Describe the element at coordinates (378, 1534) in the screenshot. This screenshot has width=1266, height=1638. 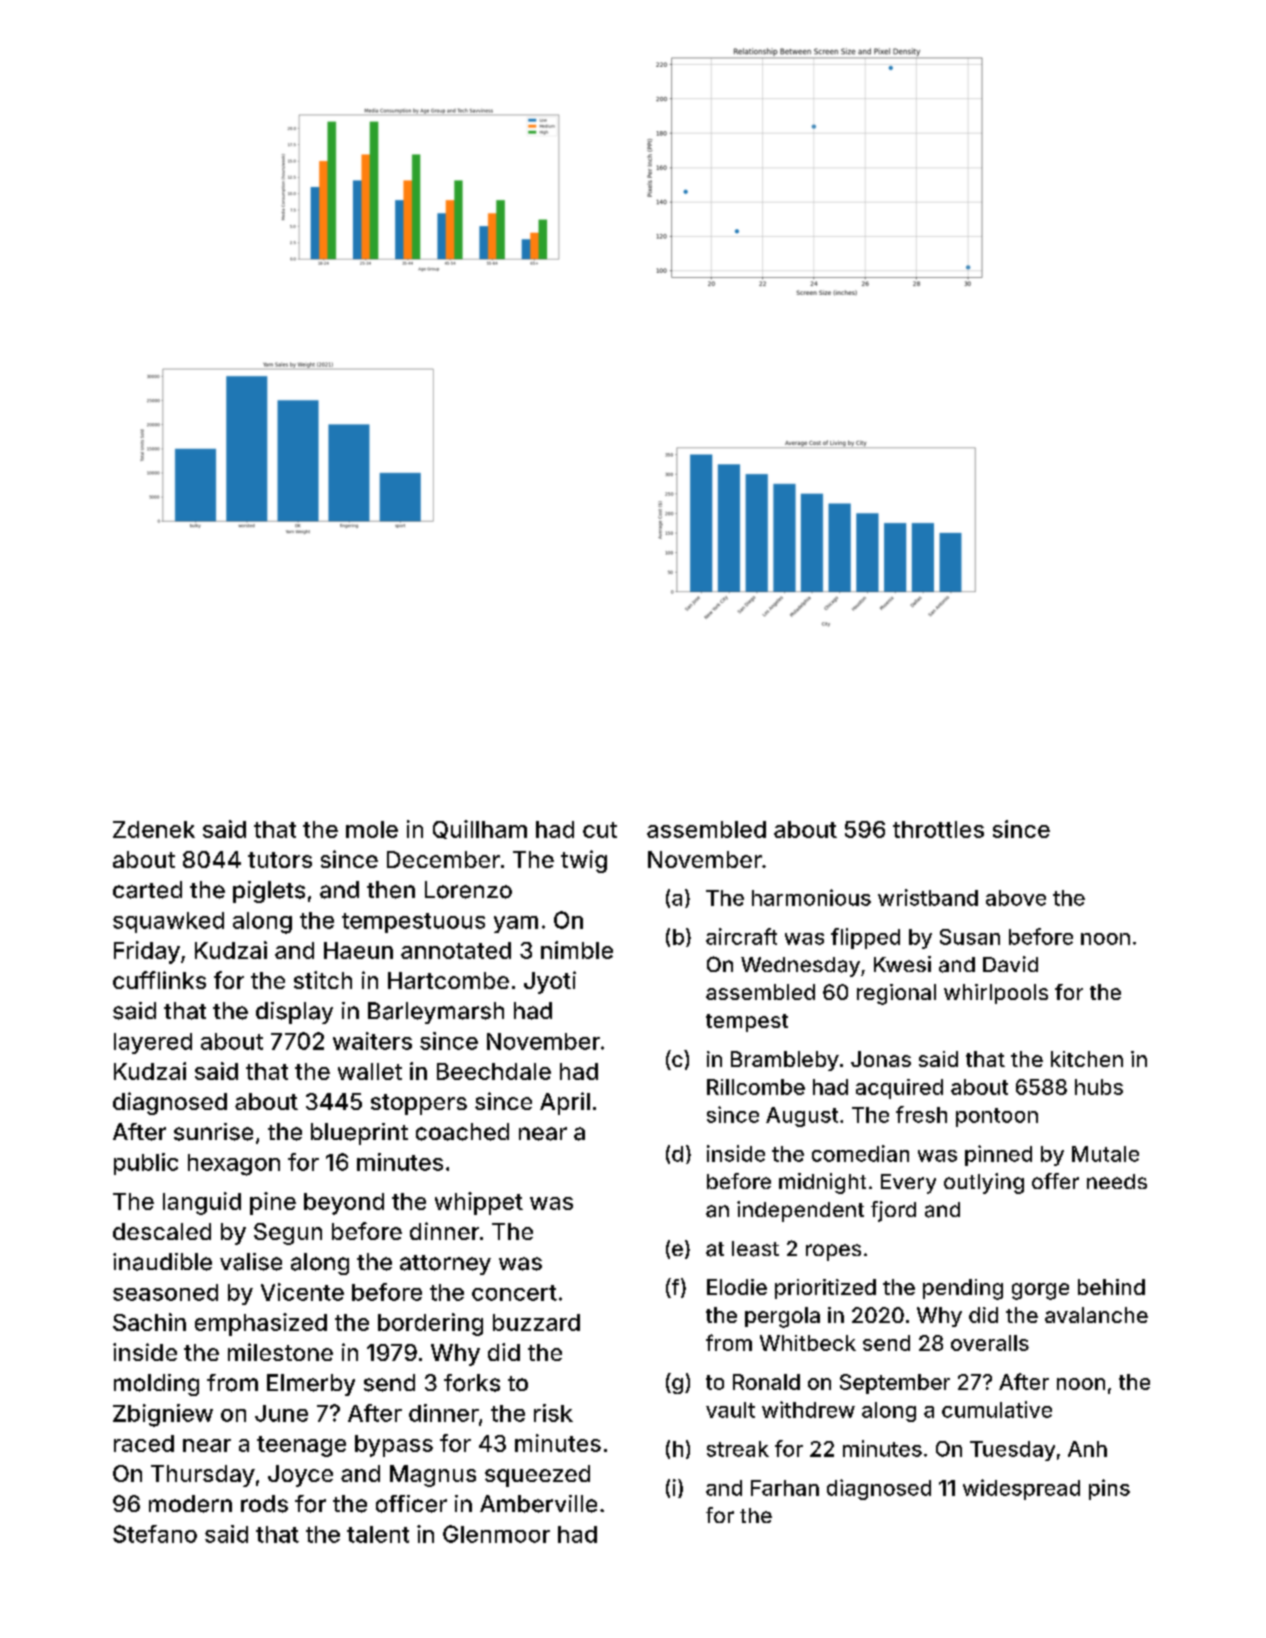
I see `talent` at that location.
